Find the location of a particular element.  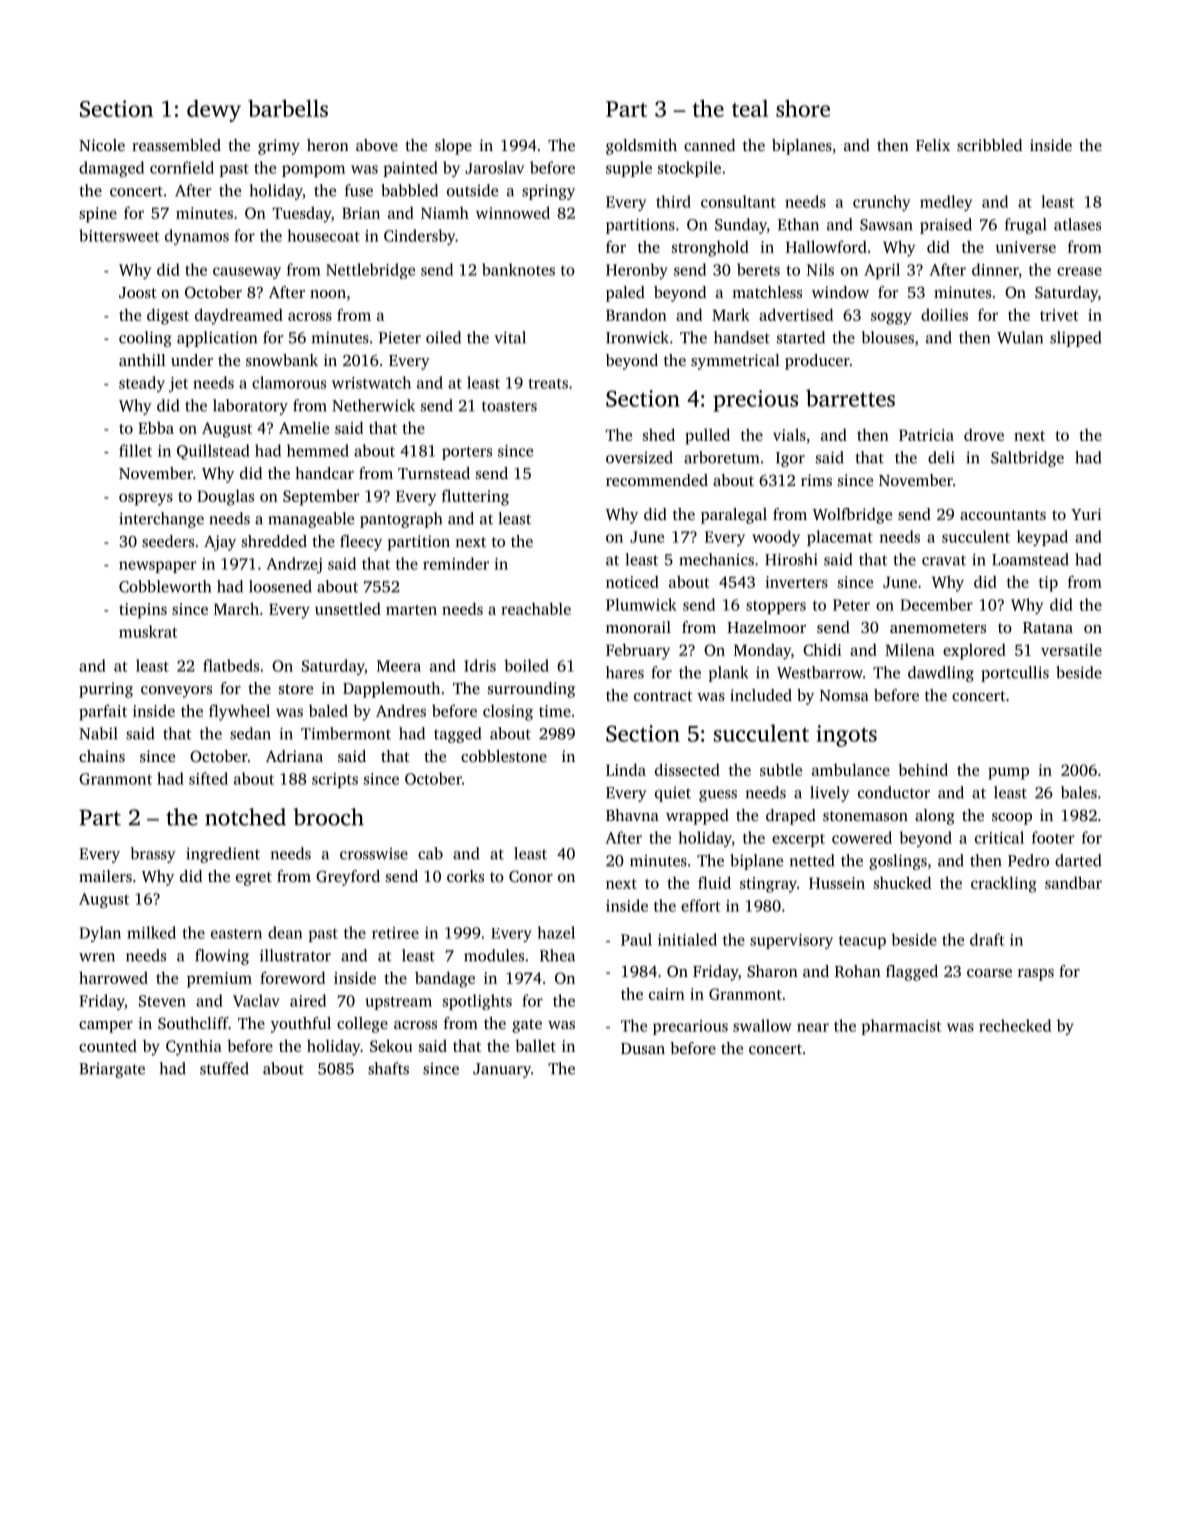

tiepins is located at coordinates (143, 611).
